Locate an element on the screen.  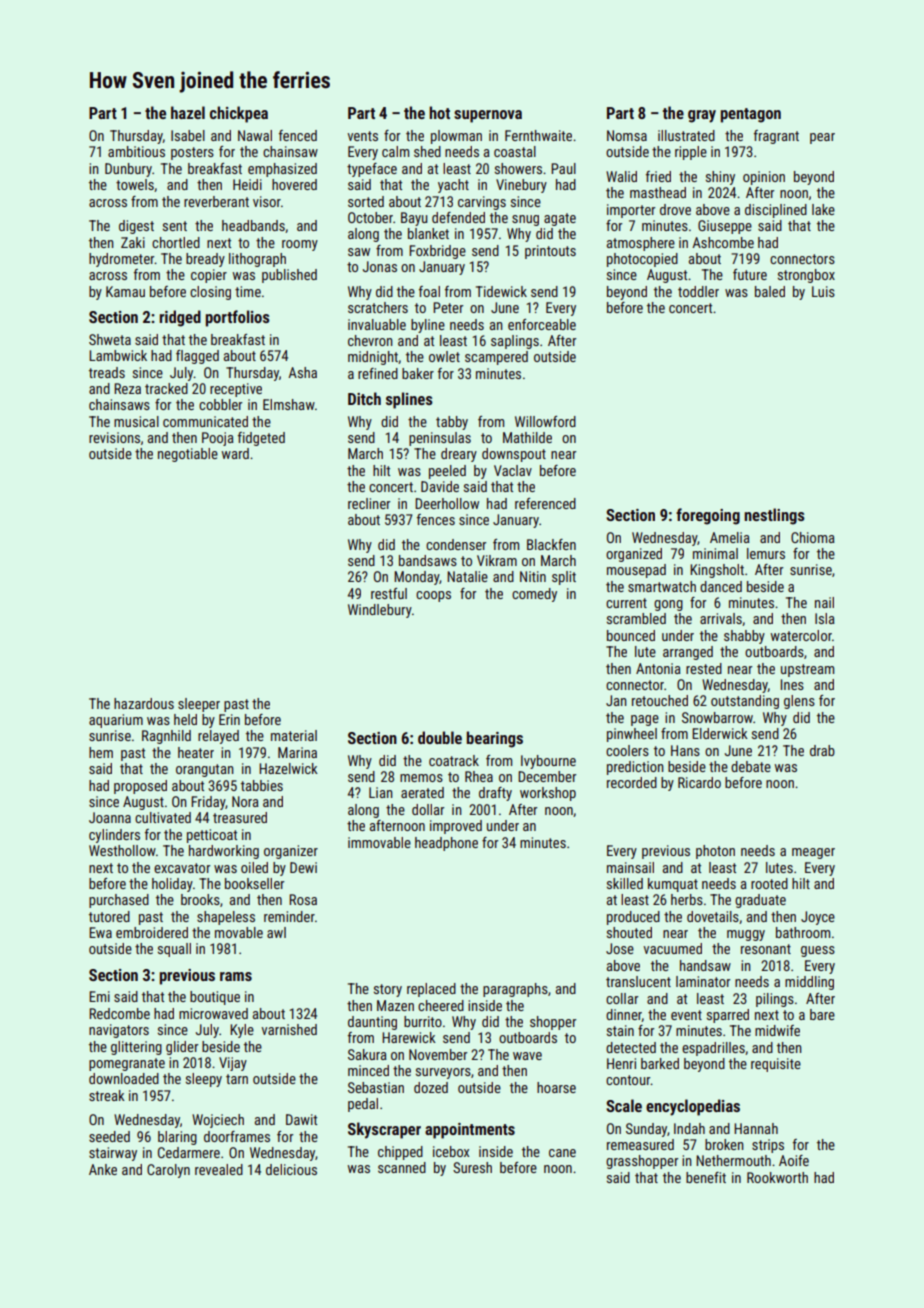
shapeless is located at coordinates (226, 918).
